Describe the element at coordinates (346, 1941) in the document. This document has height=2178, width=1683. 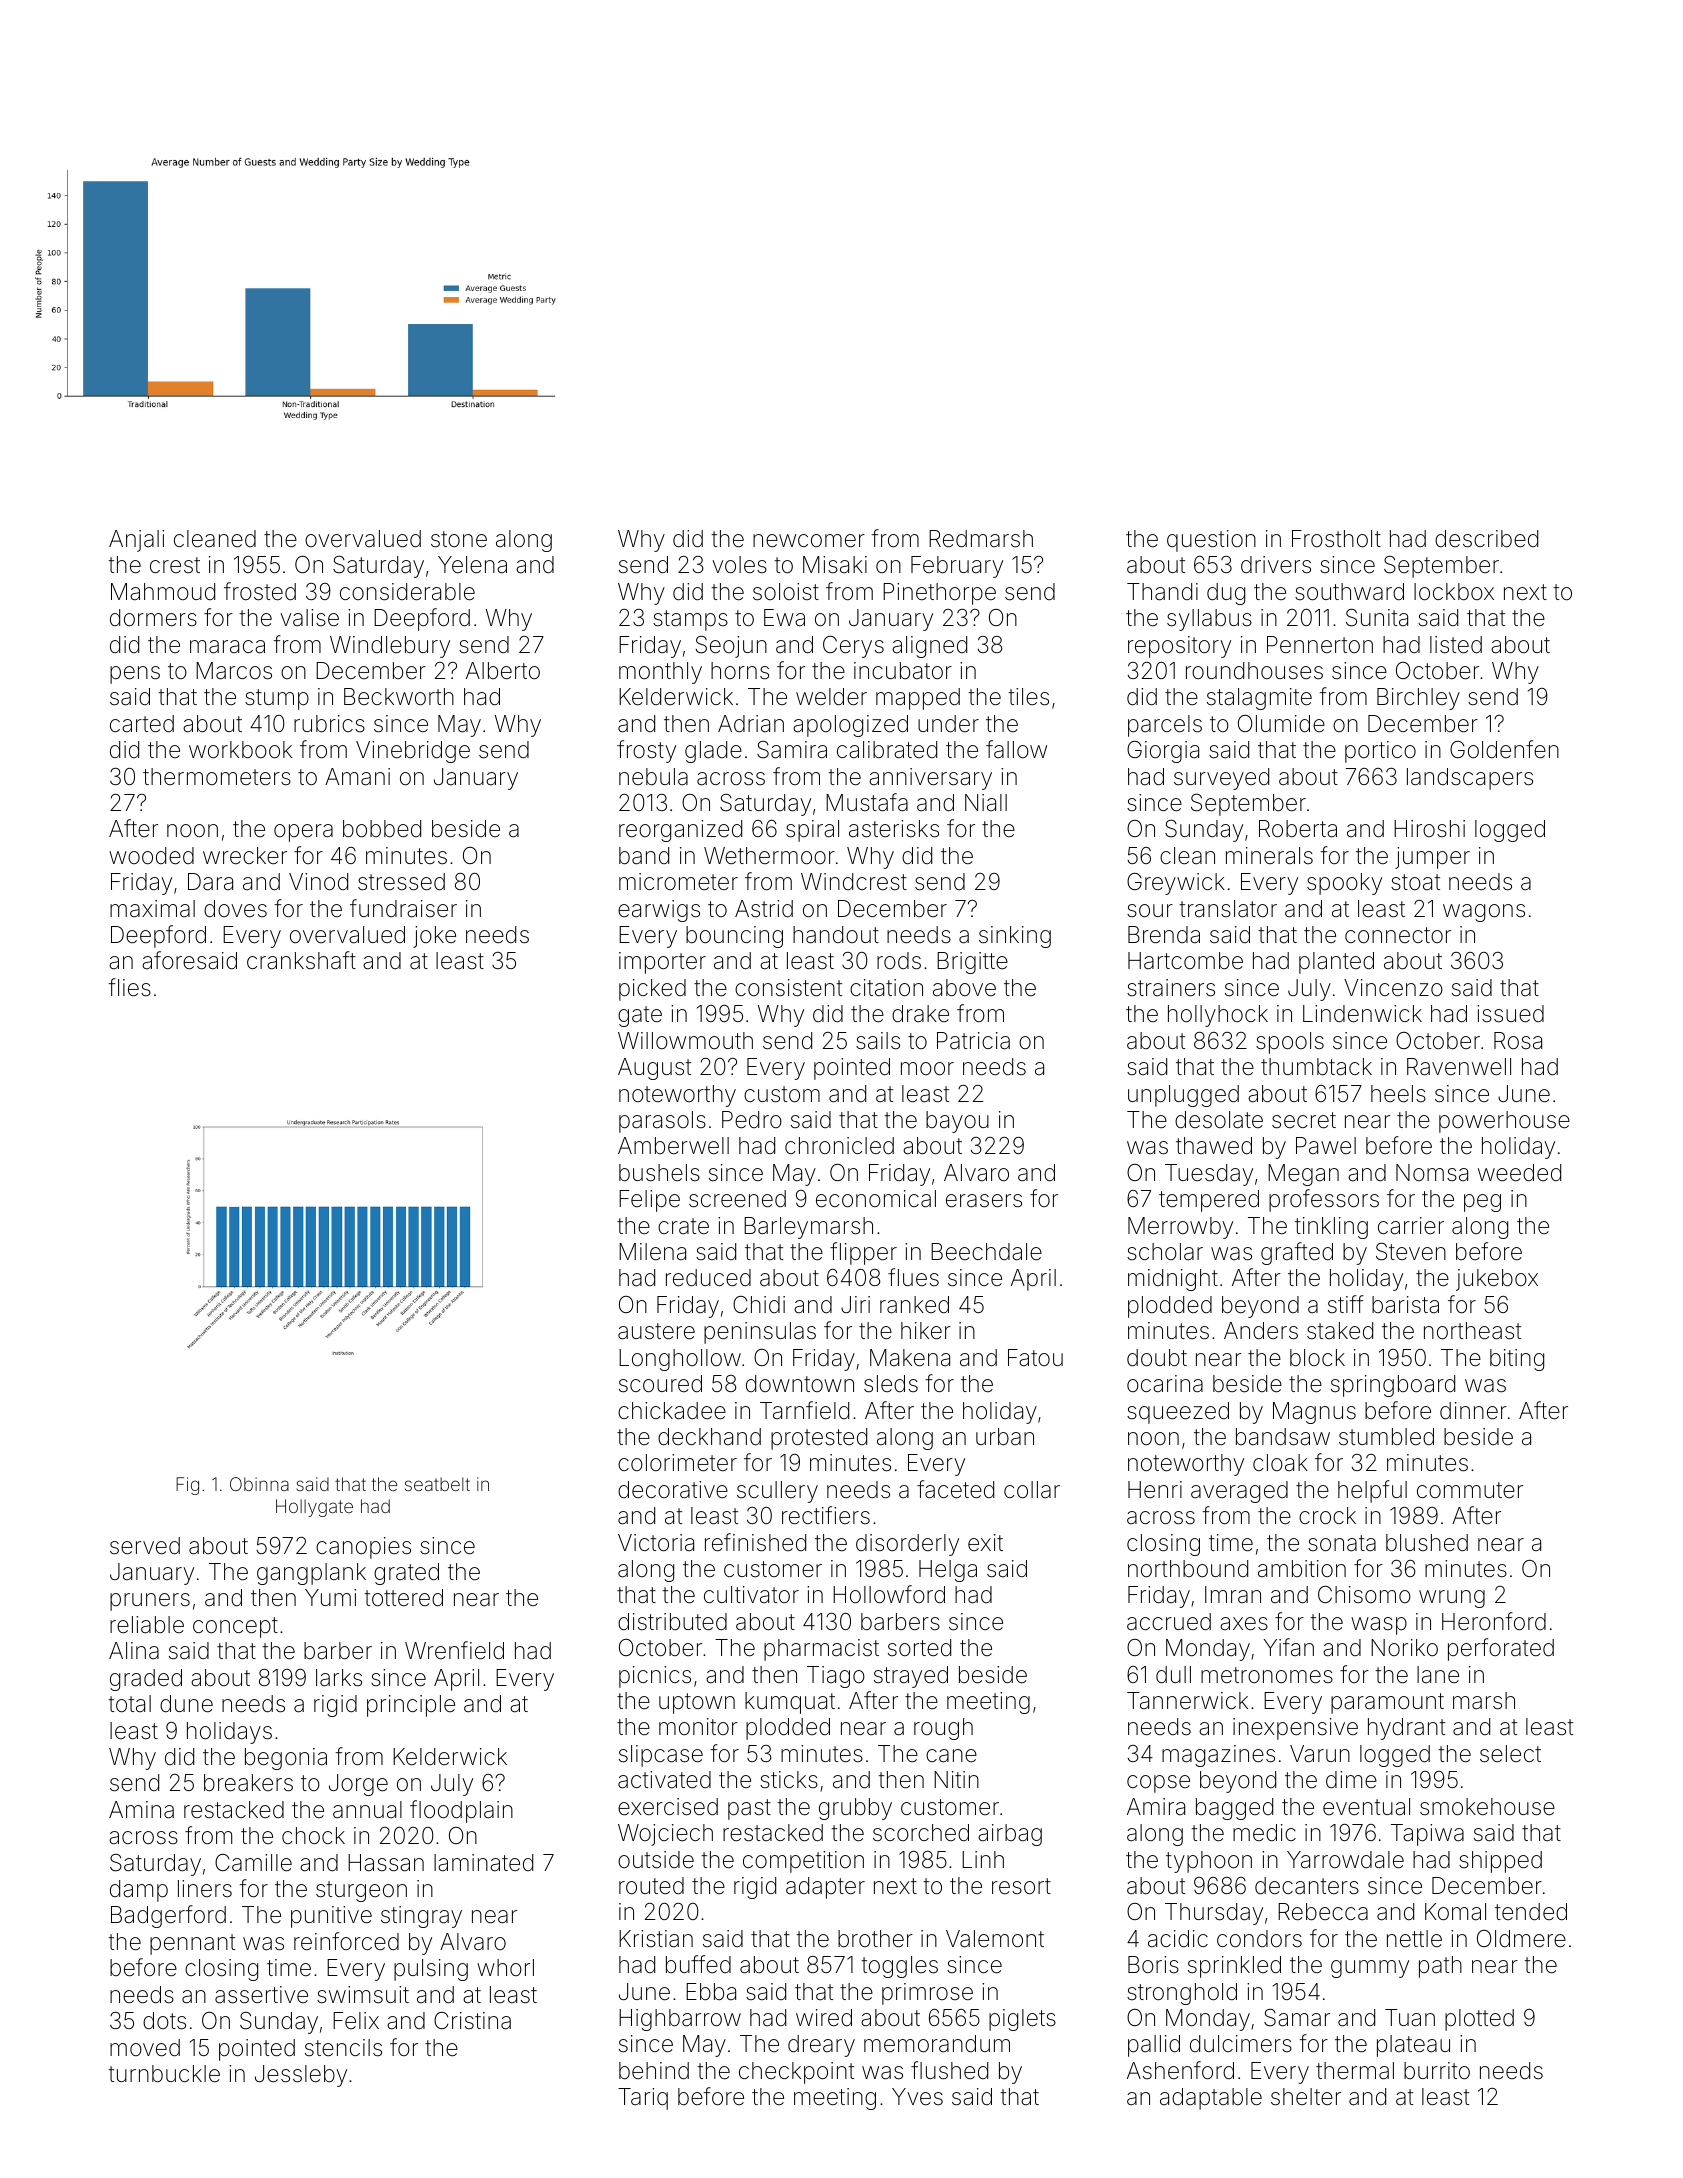
I see `reinforced` at that location.
